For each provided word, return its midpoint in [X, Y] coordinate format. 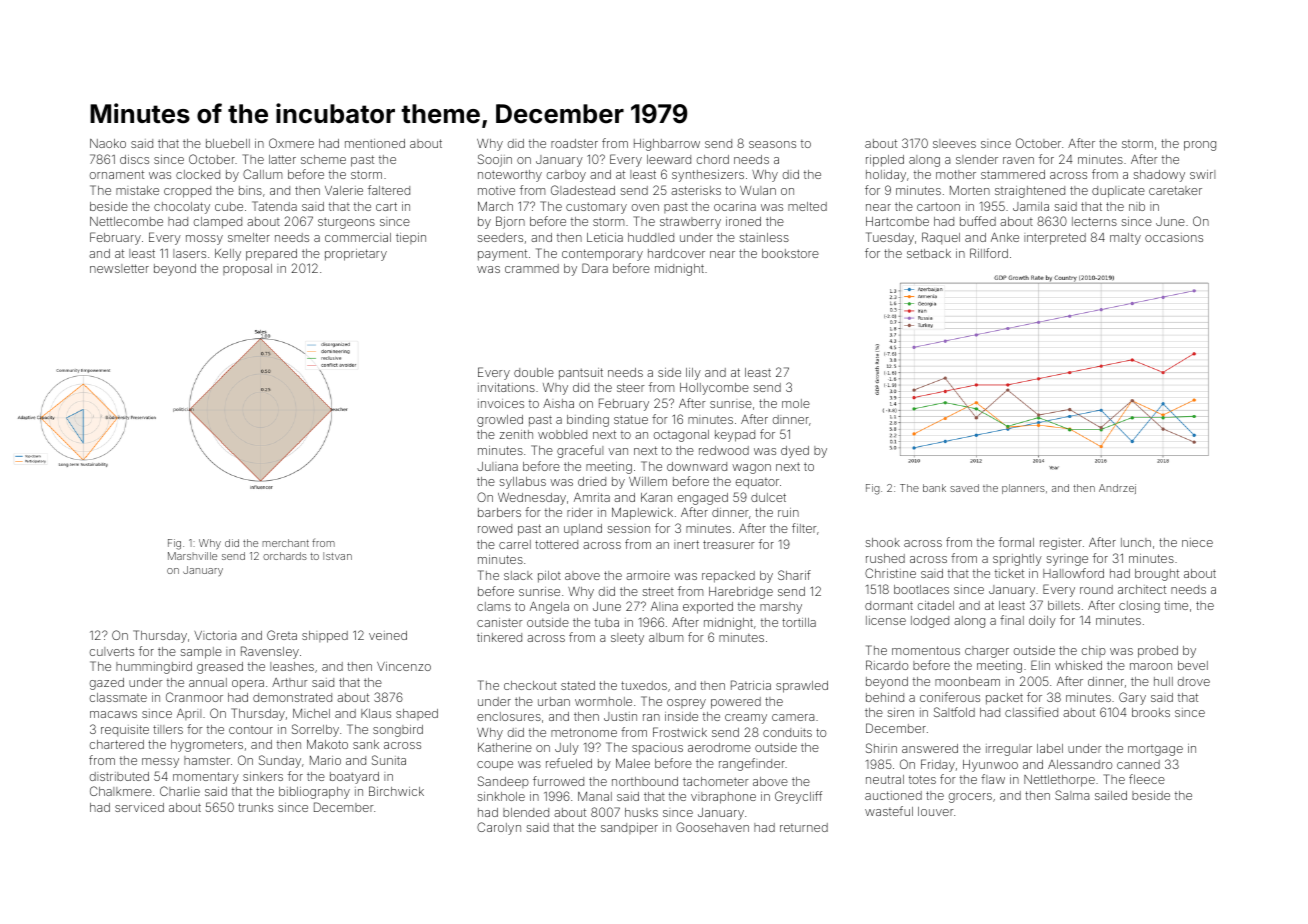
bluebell [228, 143]
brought [1157, 575]
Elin [1040, 665]
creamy [746, 719]
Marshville [192, 556]
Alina [664, 606]
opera [248, 685]
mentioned [375, 143]
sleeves [954, 143]
